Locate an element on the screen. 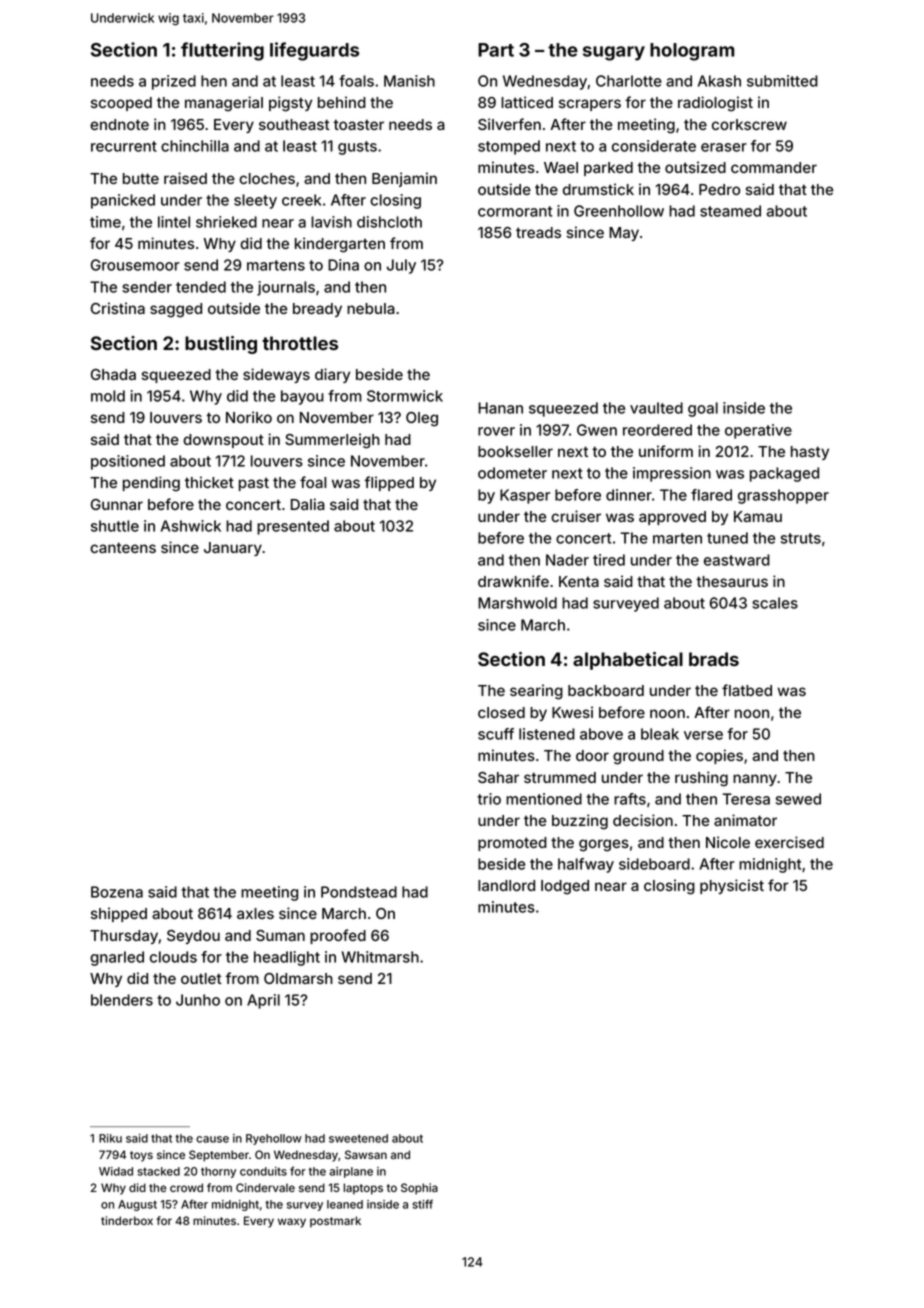 The width and height of the screenshot is (924, 1308). waxy is located at coordinates (292, 1223).
